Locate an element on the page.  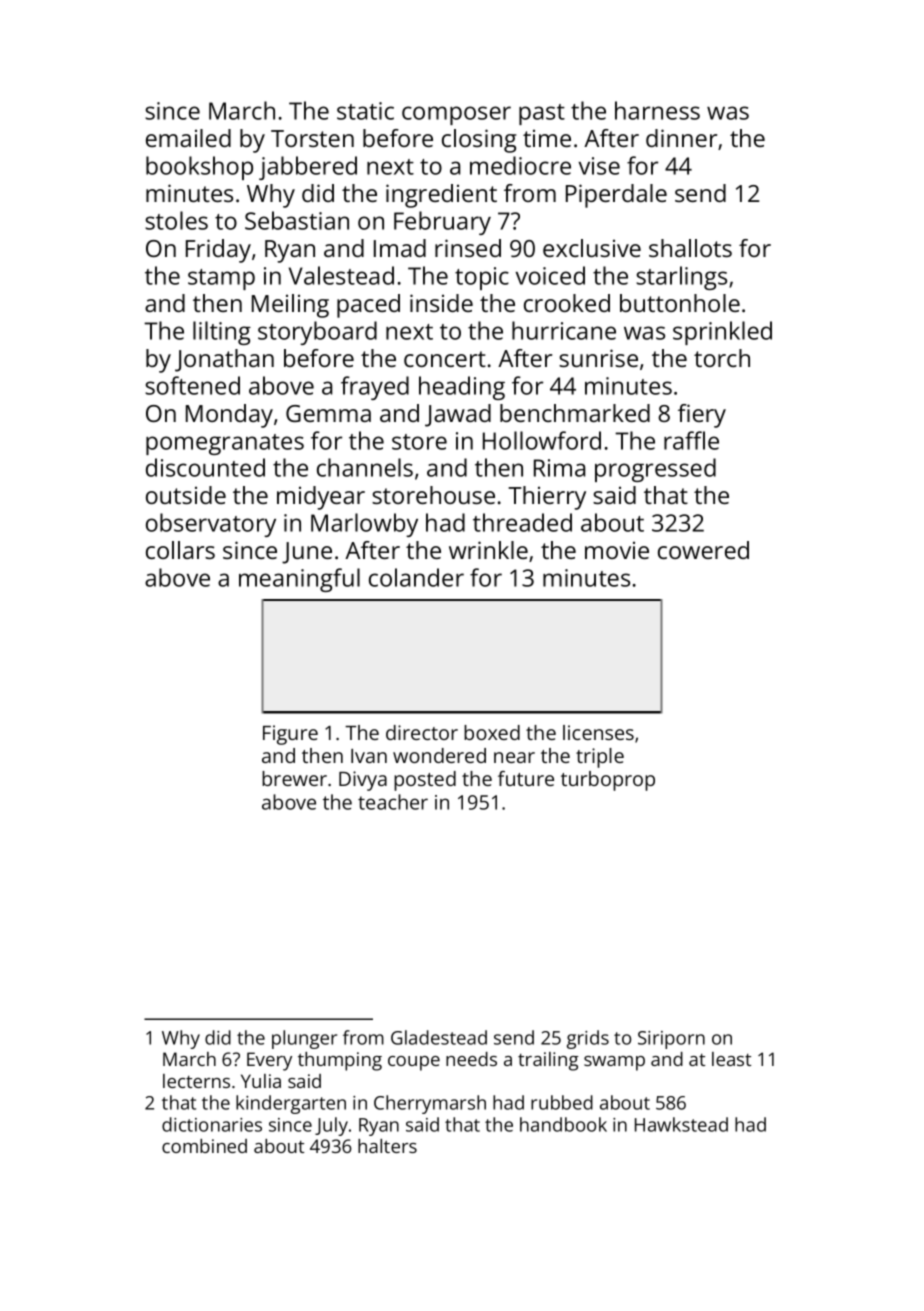
static is located at coordinates (365, 111).
